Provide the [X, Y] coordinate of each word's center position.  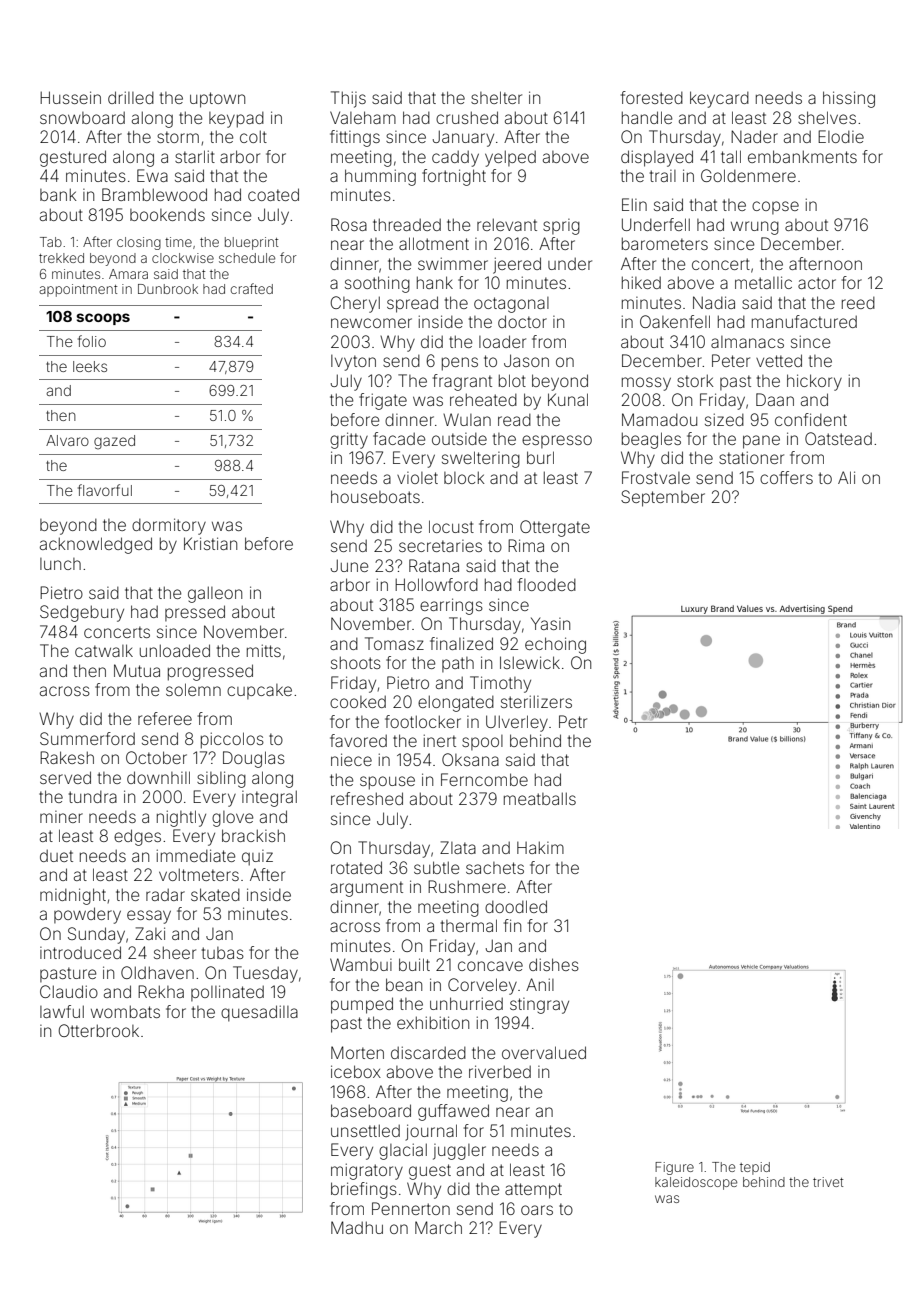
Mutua [137, 670]
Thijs [348, 99]
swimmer [453, 263]
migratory [367, 1171]
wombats [125, 1011]
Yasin [550, 623]
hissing [849, 99]
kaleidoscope [696, 1183]
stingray [539, 1006]
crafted [251, 288]
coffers [786, 477]
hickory [814, 382]
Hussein [70, 97]
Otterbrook [99, 1030]
